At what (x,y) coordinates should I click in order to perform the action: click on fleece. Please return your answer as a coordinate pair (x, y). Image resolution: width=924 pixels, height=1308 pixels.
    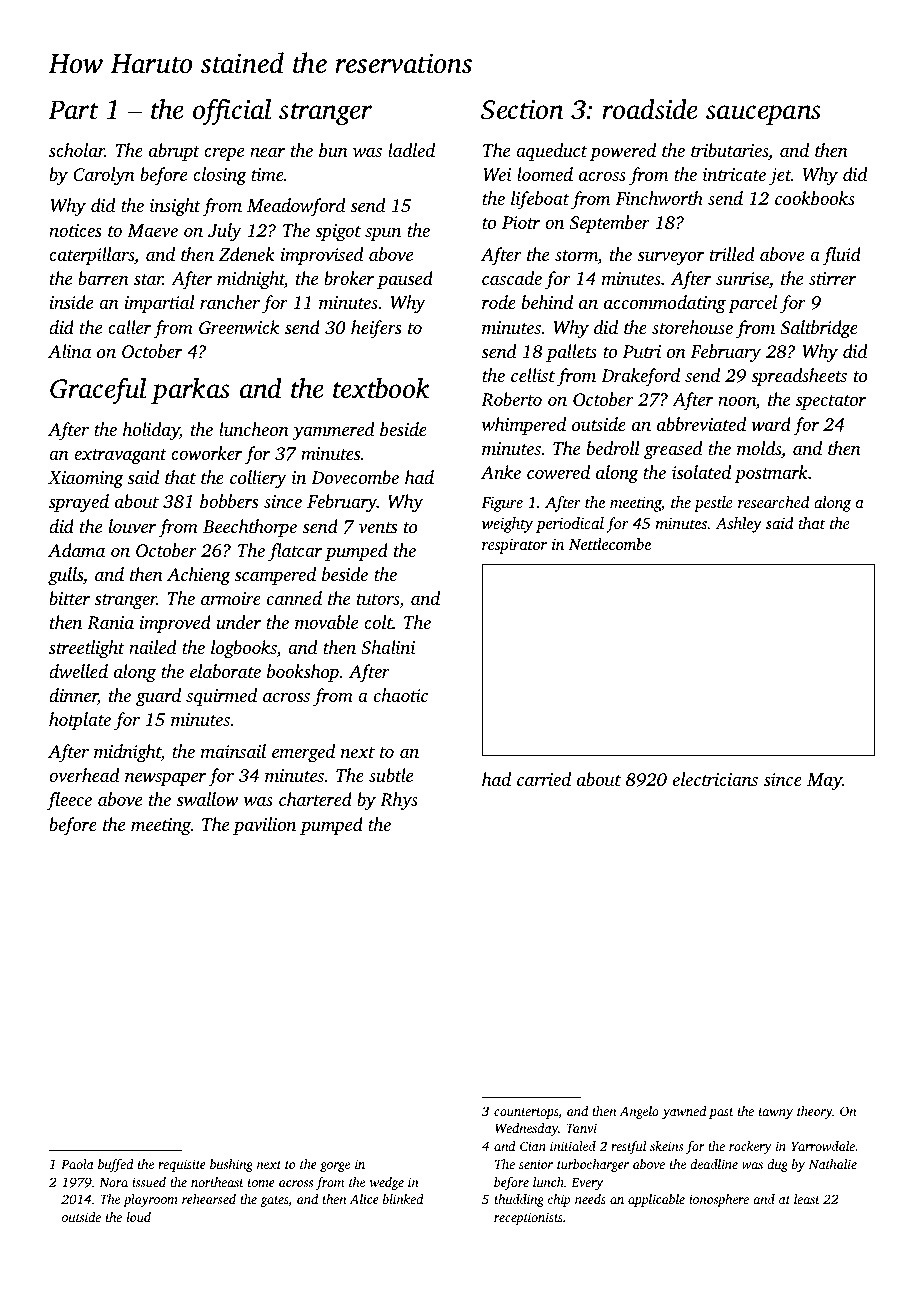
    Looking at the image, I should click on (69, 801).
